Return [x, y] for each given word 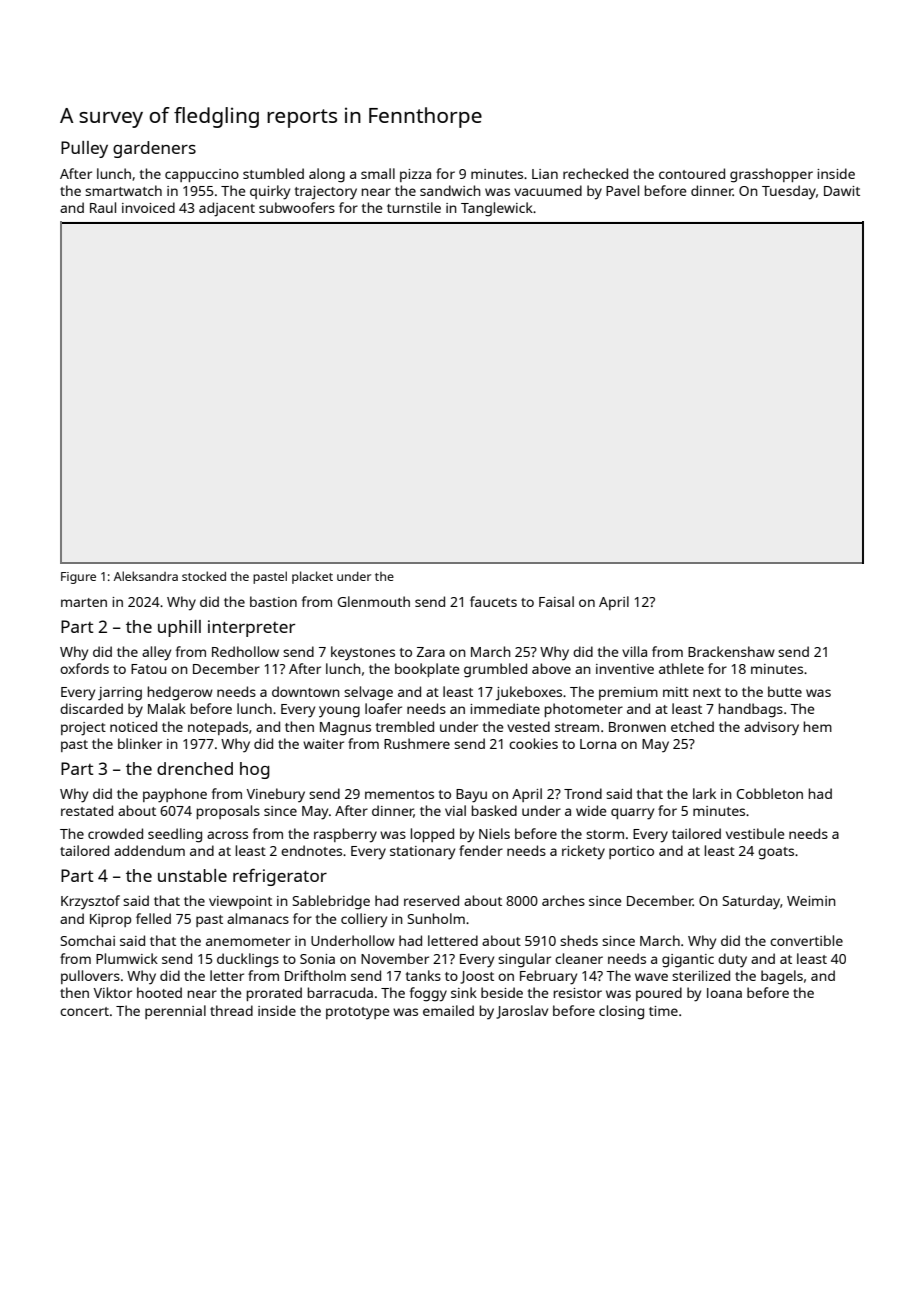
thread [231, 1010]
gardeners [154, 149]
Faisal [556, 601]
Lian [545, 174]
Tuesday [789, 192]
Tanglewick [497, 209]
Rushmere [417, 743]
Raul [103, 207]
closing [621, 1012]
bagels [782, 977]
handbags [751, 710]
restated [87, 810]
